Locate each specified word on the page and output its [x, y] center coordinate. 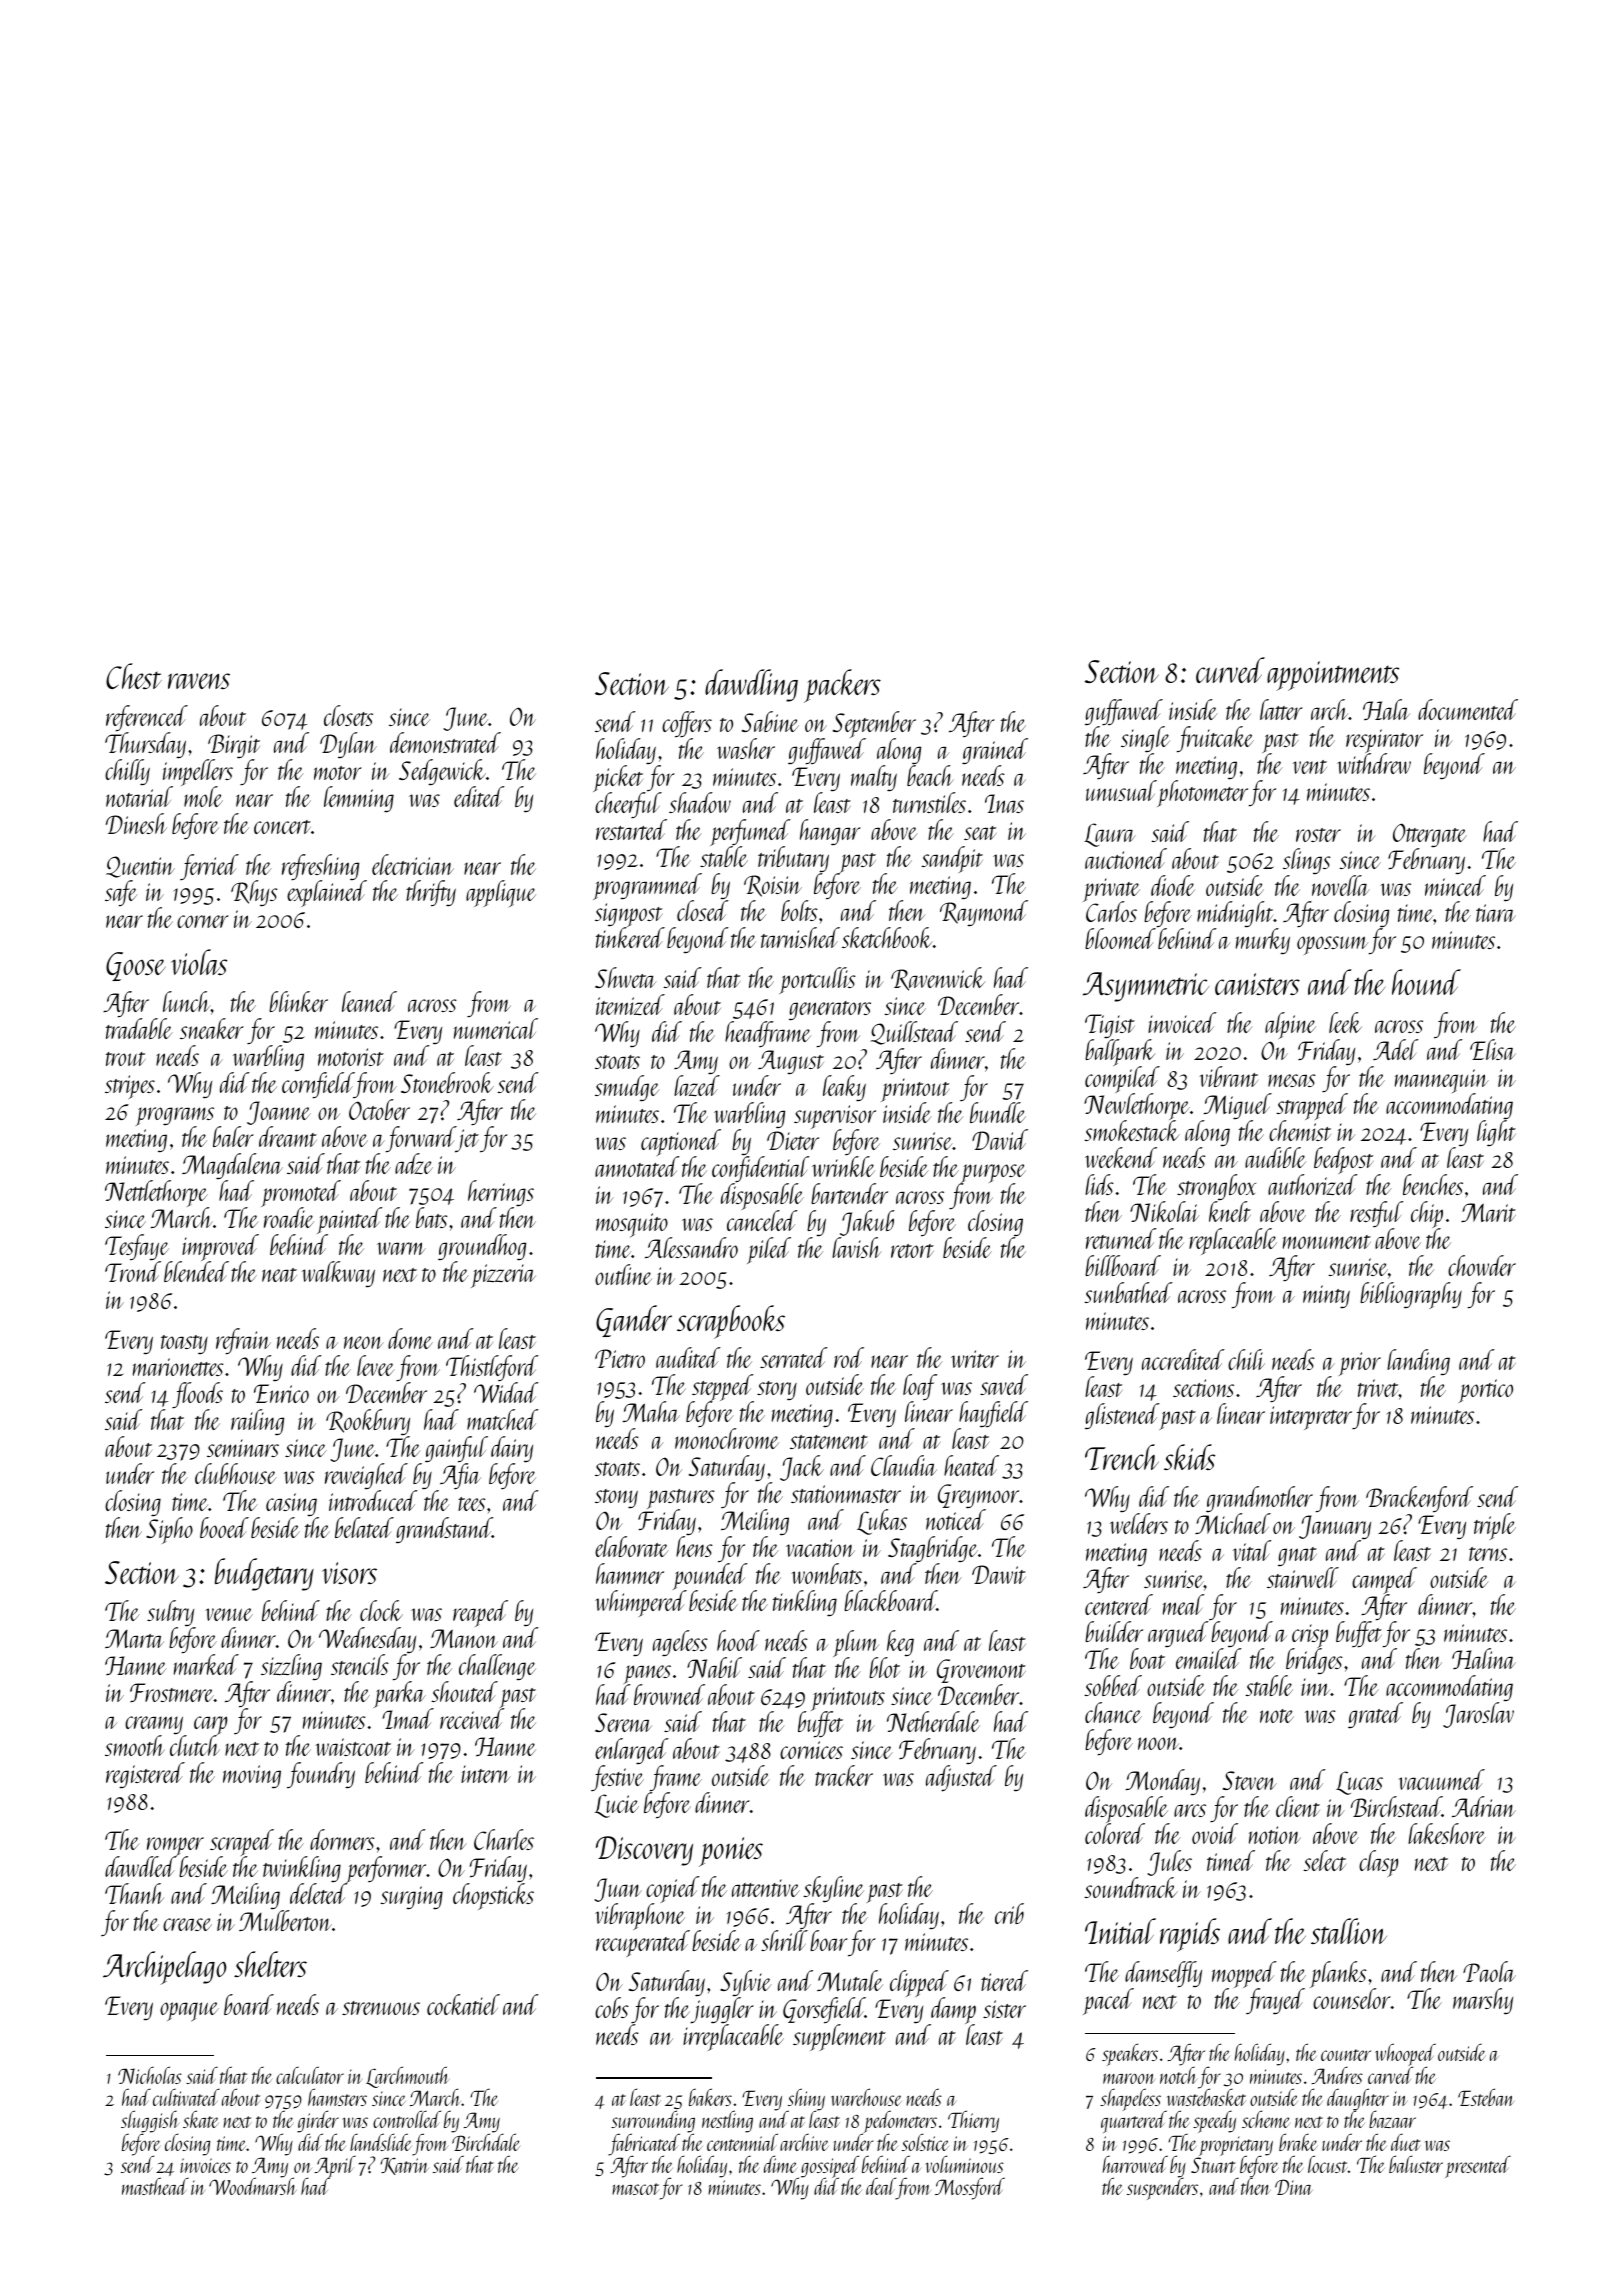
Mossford [970, 2188]
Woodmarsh [253, 2186]
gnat [1297, 1556]
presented [1478, 2167]
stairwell [1302, 1578]
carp [210, 1726]
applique [501, 893]
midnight [1235, 915]
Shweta [625, 977]
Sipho [169, 1530]
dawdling [751, 685]
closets [348, 715]
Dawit [999, 1574]
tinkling [805, 1603]
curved [1230, 670]
